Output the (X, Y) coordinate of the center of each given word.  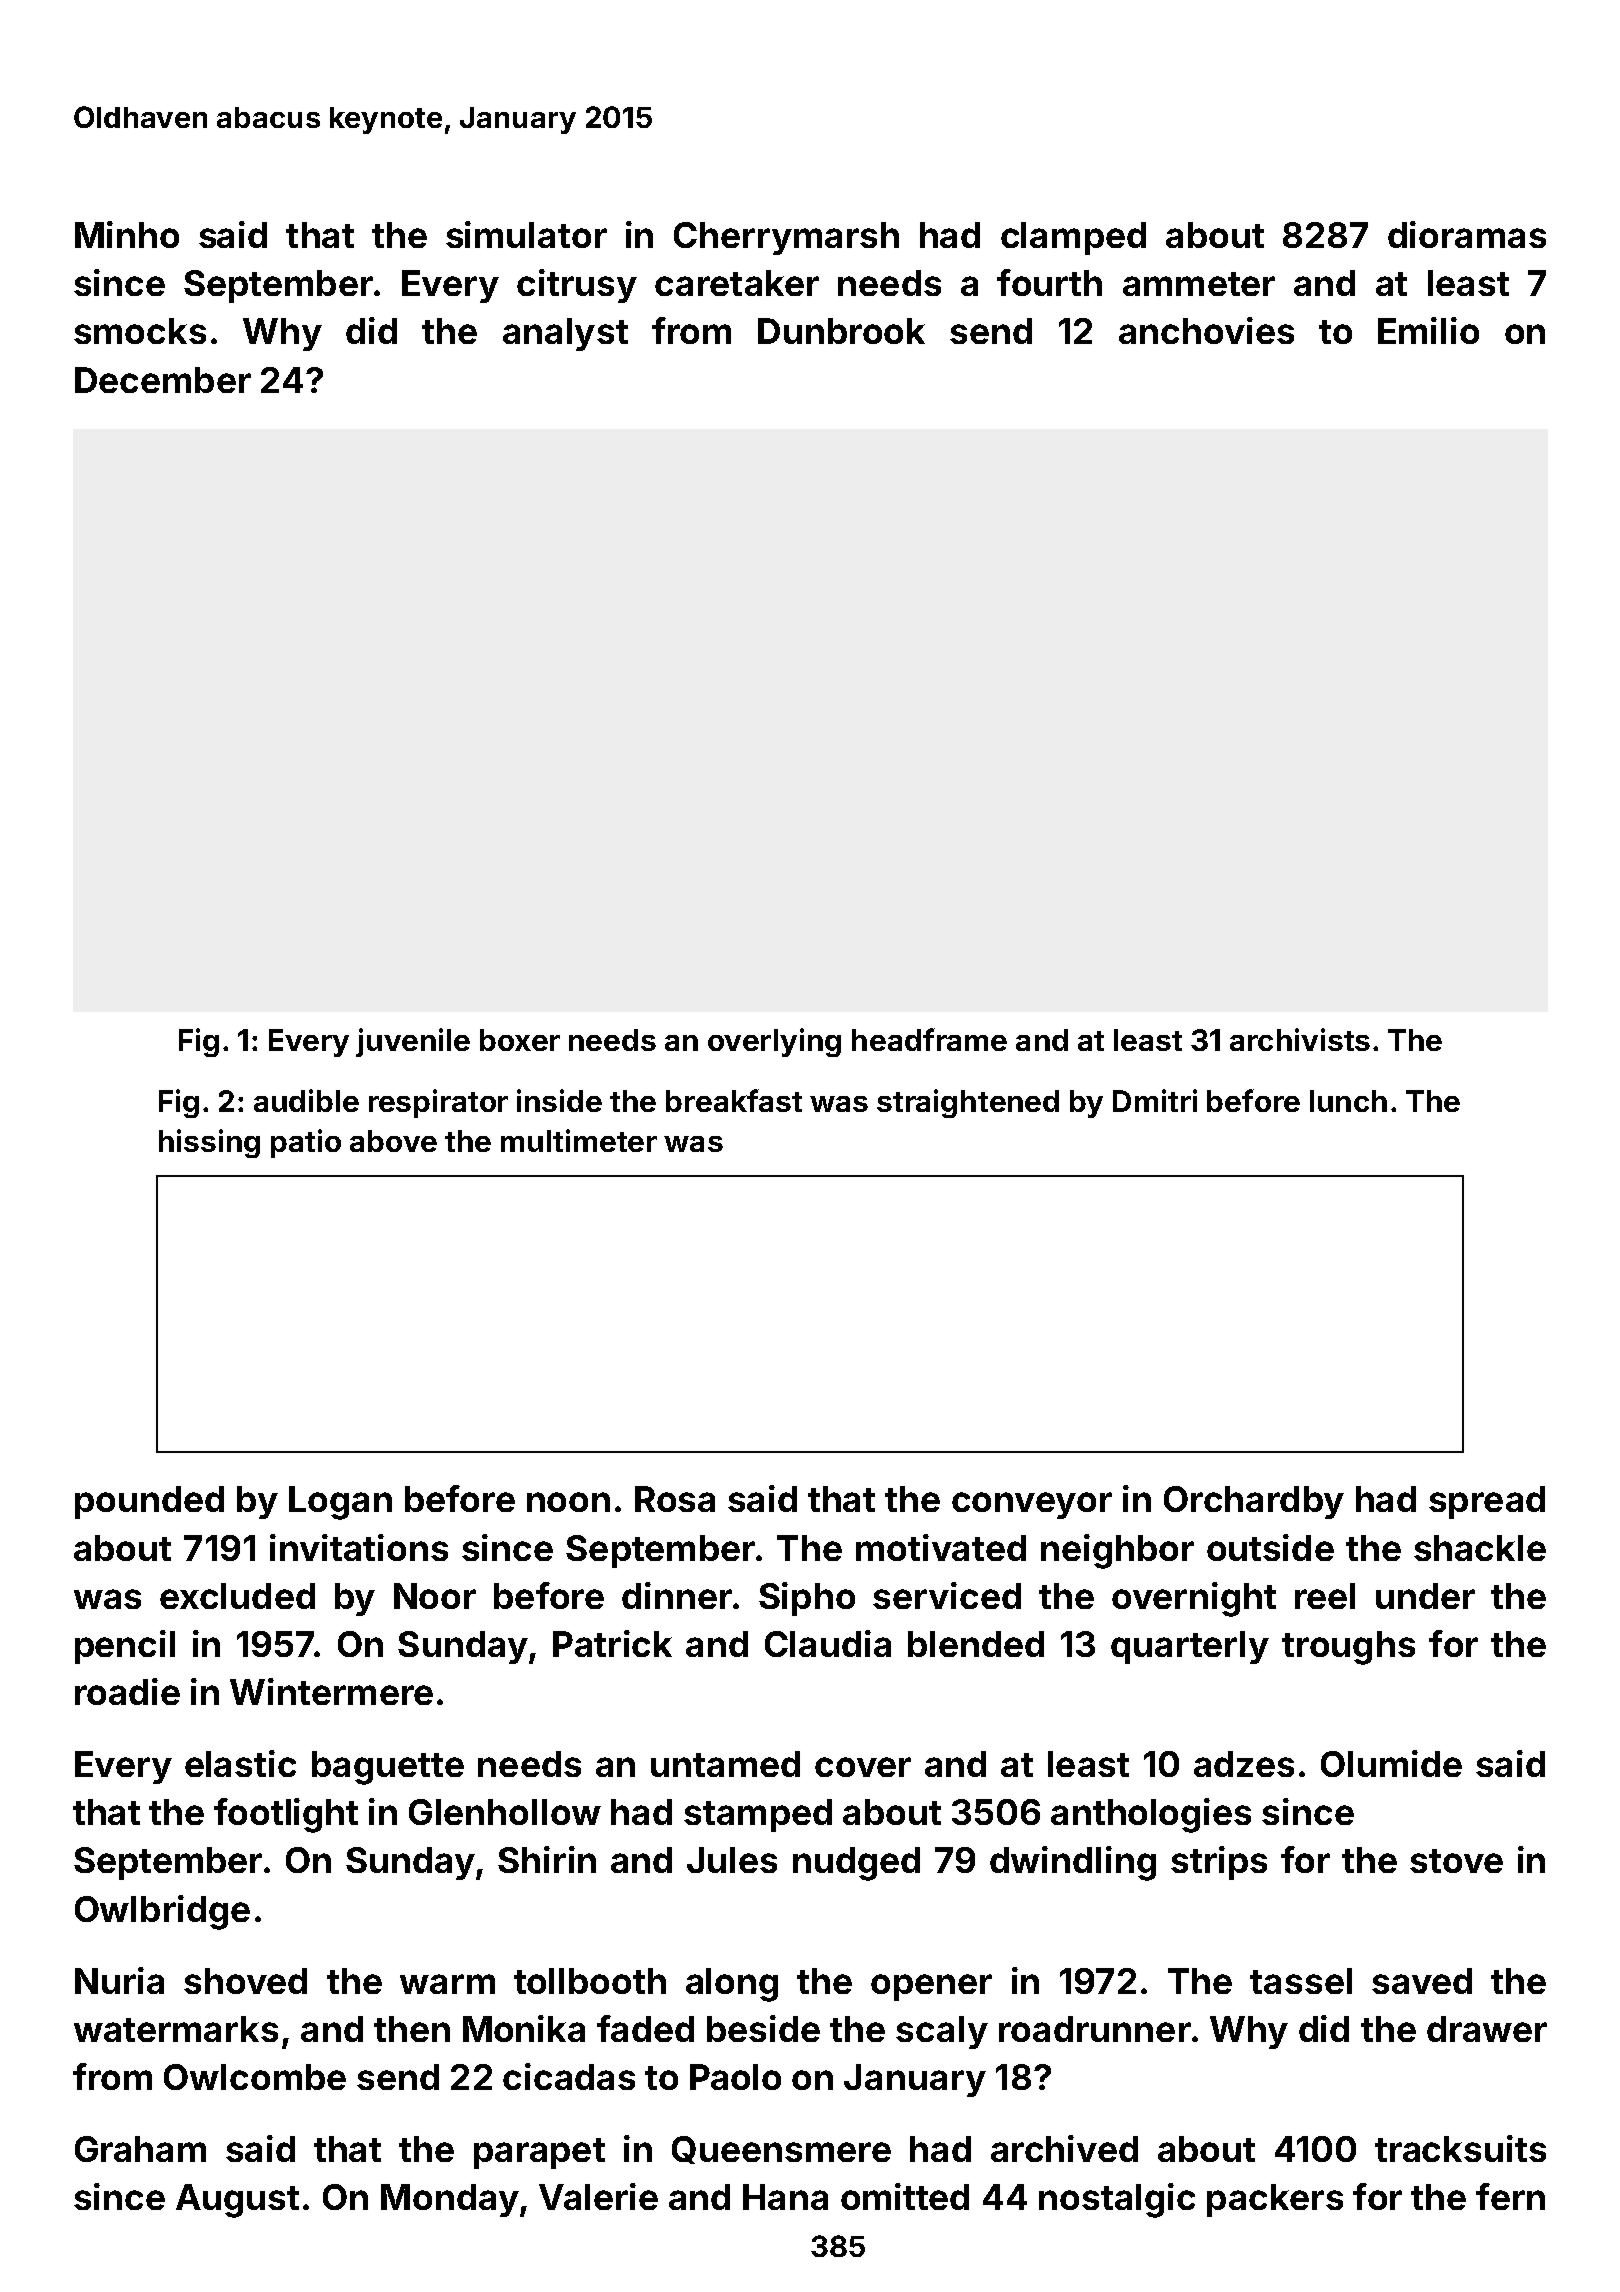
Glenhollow (505, 1812)
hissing (209, 1143)
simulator (526, 234)
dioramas (1467, 234)
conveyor (1032, 1505)
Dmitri (1155, 1100)
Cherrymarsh (786, 238)
